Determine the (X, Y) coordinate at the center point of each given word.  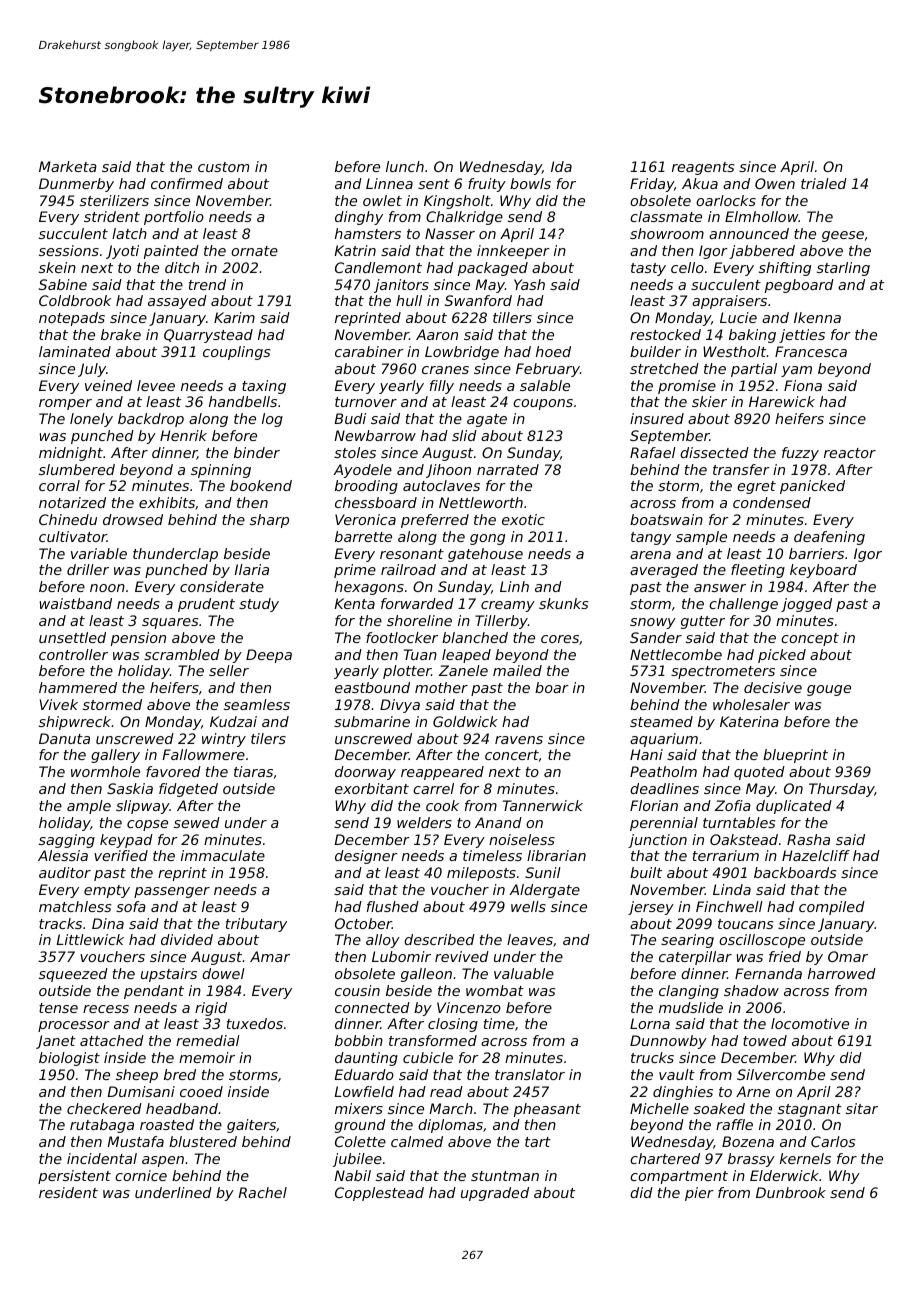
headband (182, 1108)
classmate (666, 216)
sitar (862, 1108)
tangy (651, 538)
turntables (739, 822)
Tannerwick (543, 805)
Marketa (68, 166)
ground (360, 1126)
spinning (221, 471)
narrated (508, 469)
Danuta (64, 738)
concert (512, 755)
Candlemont (378, 267)
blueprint (795, 756)
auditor (65, 872)
